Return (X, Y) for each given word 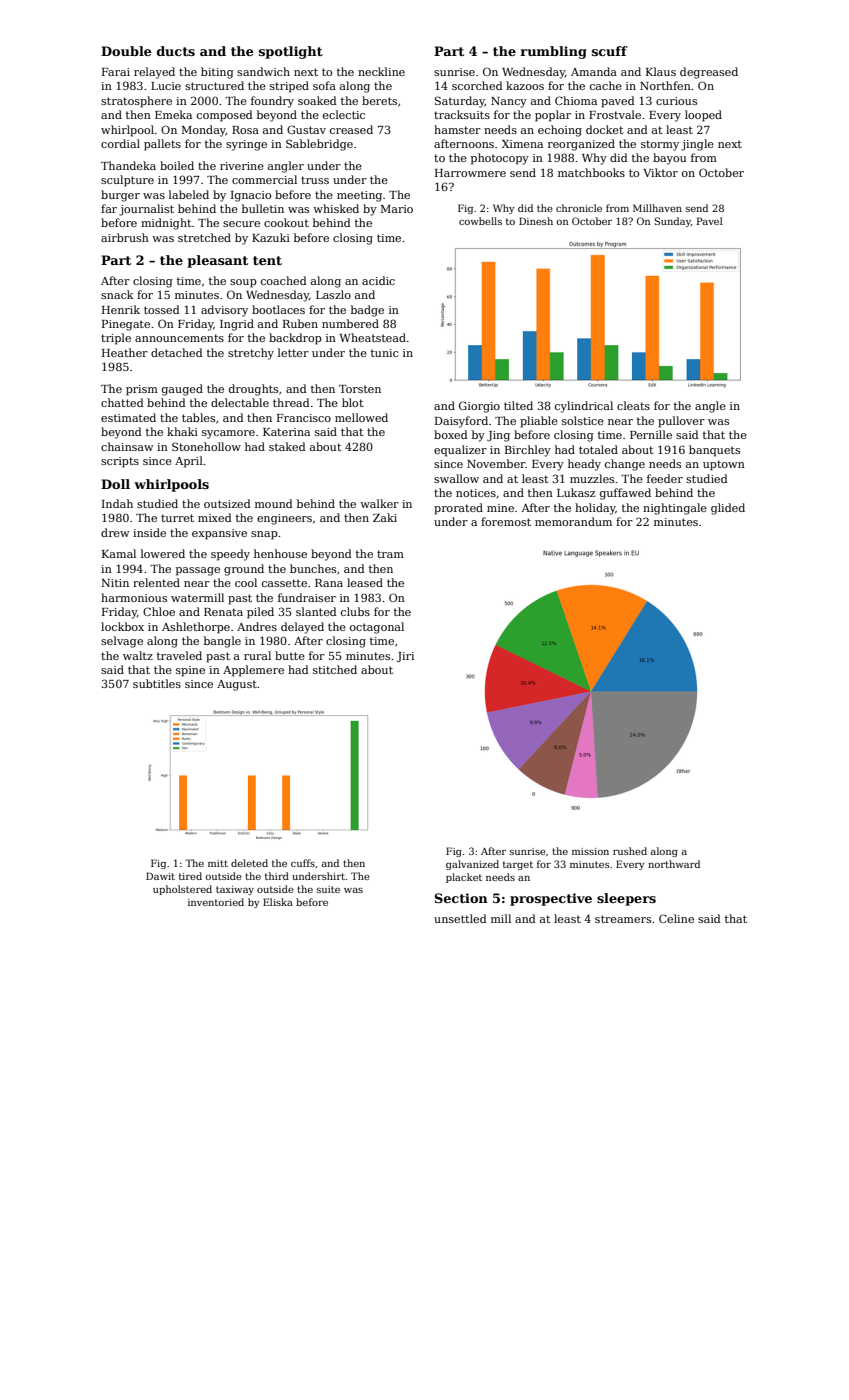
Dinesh (536, 221)
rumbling (554, 52)
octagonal (377, 628)
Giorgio (479, 407)
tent (267, 260)
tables (198, 417)
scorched (477, 85)
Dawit (160, 876)
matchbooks (591, 172)
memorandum (573, 521)
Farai (116, 72)
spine (190, 671)
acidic (378, 280)
